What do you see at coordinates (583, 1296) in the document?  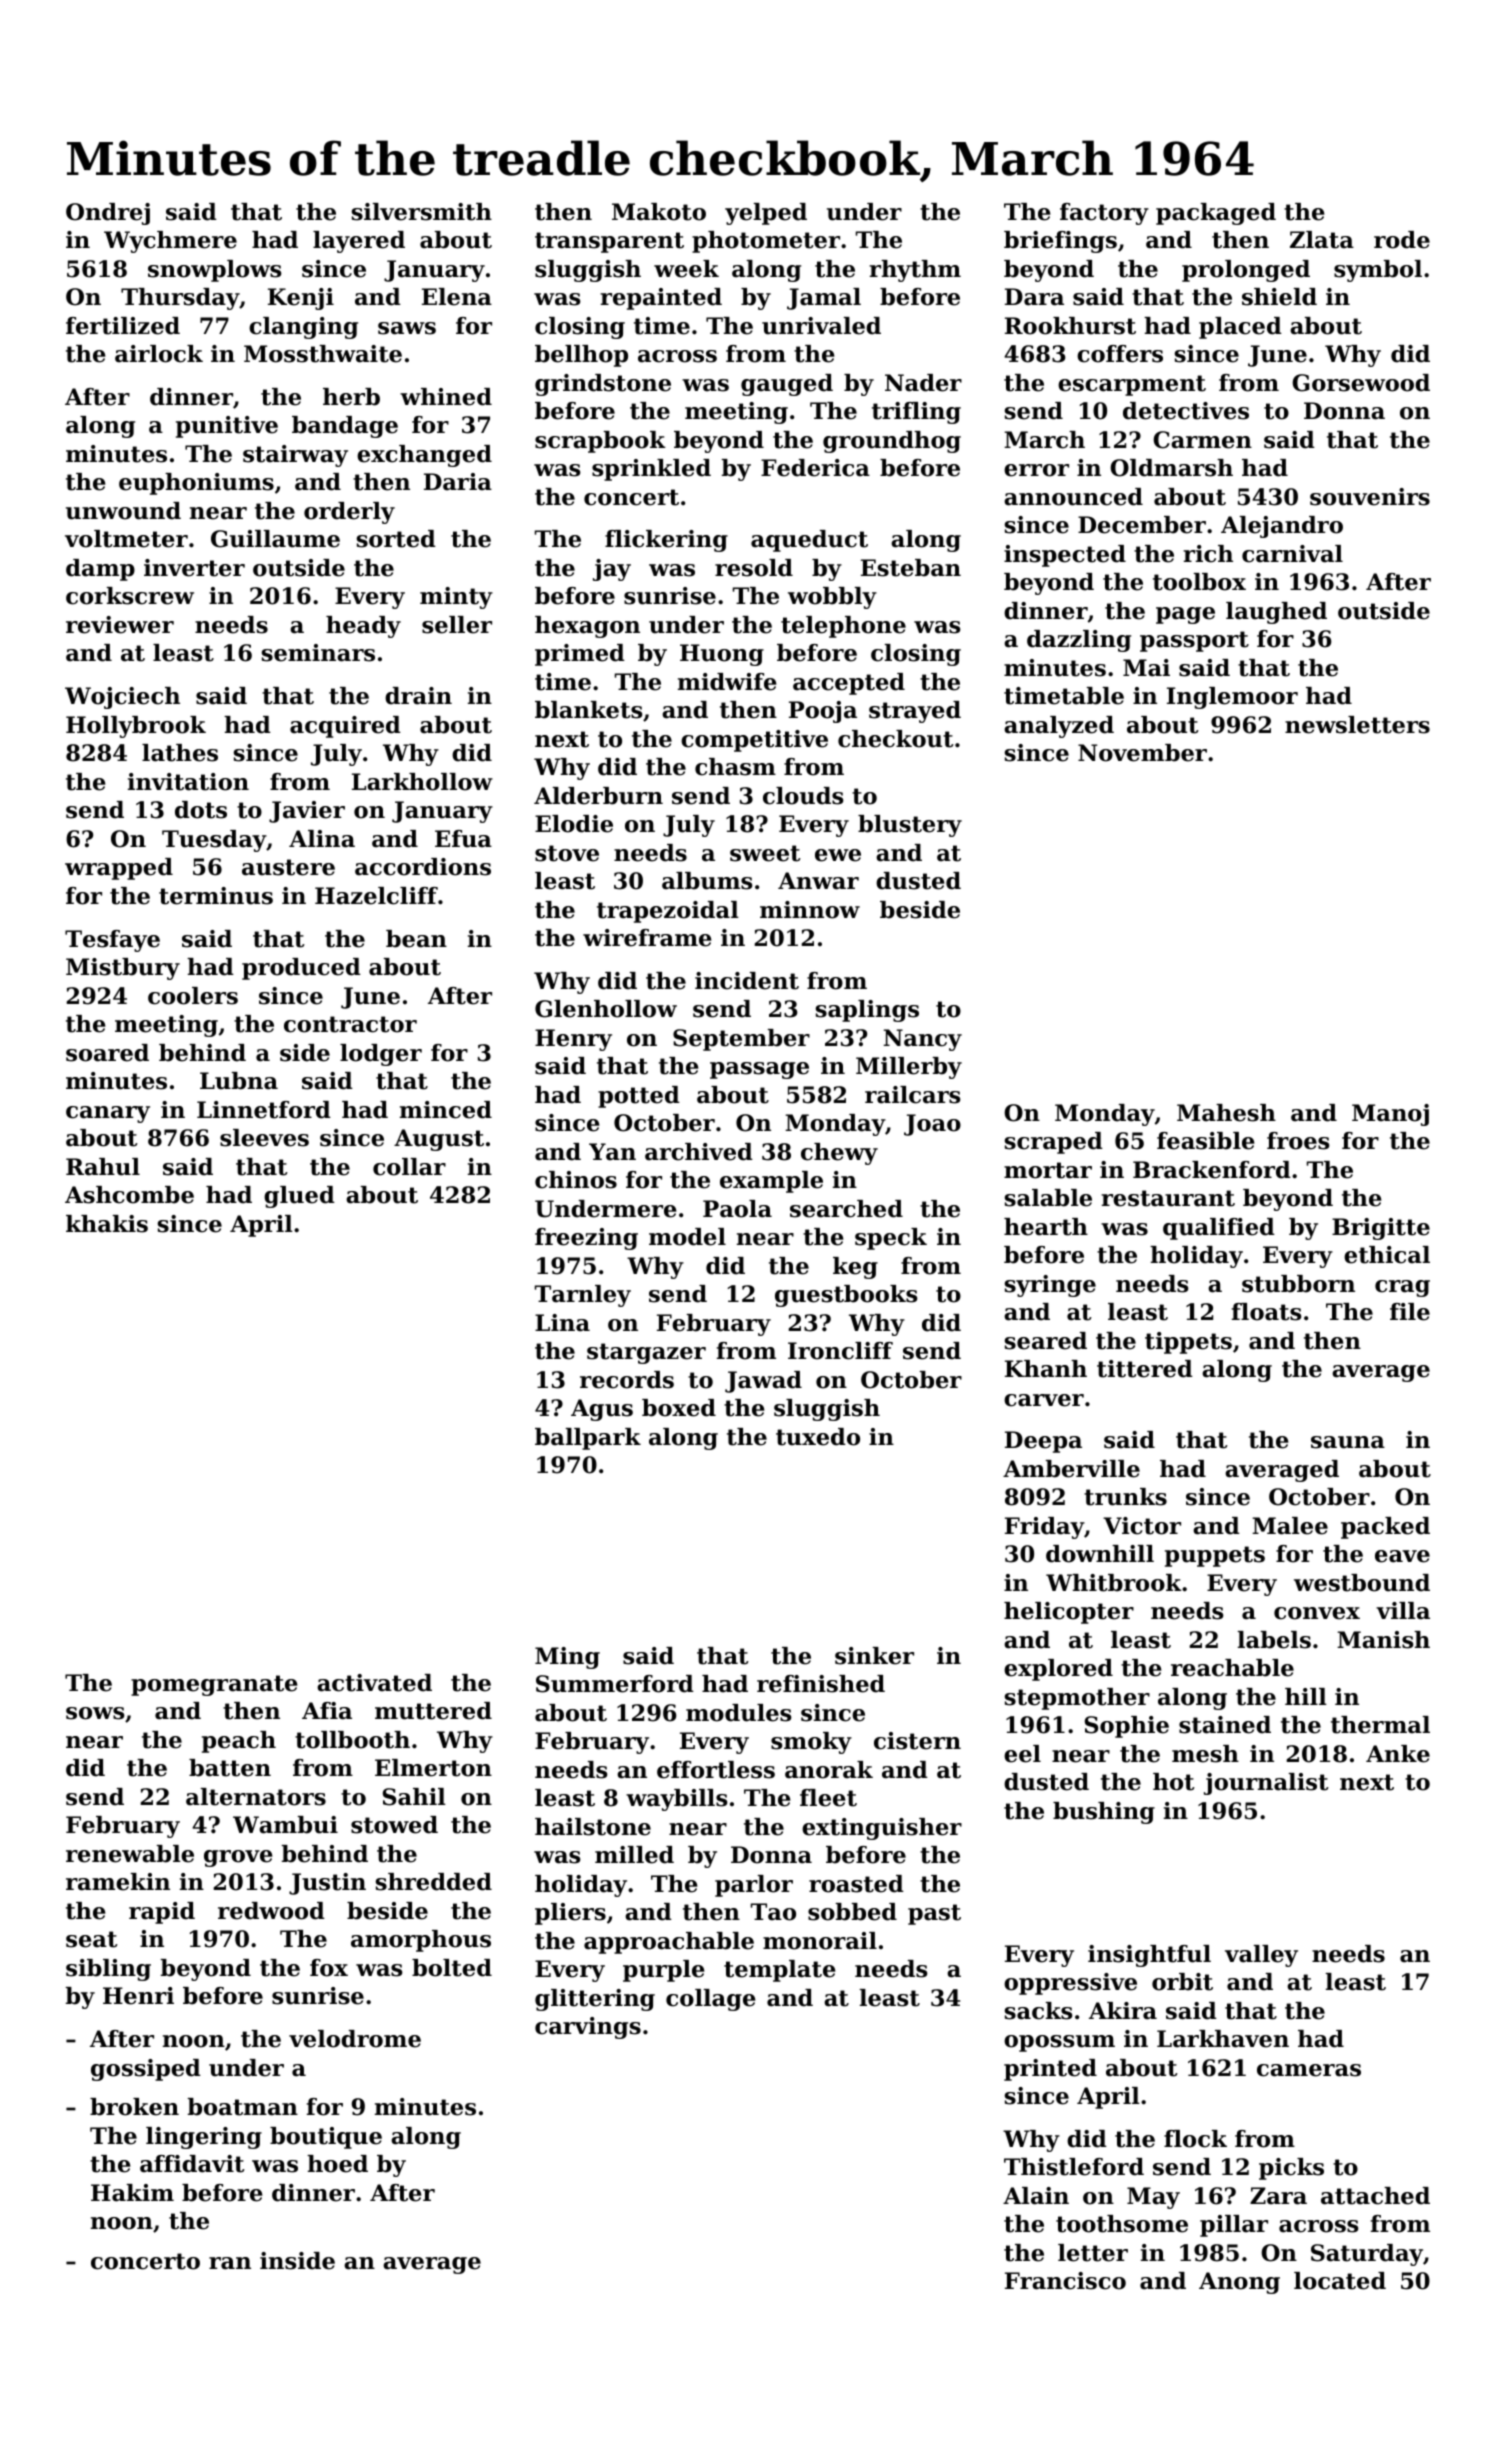 I see `Tarnley` at bounding box center [583, 1296].
